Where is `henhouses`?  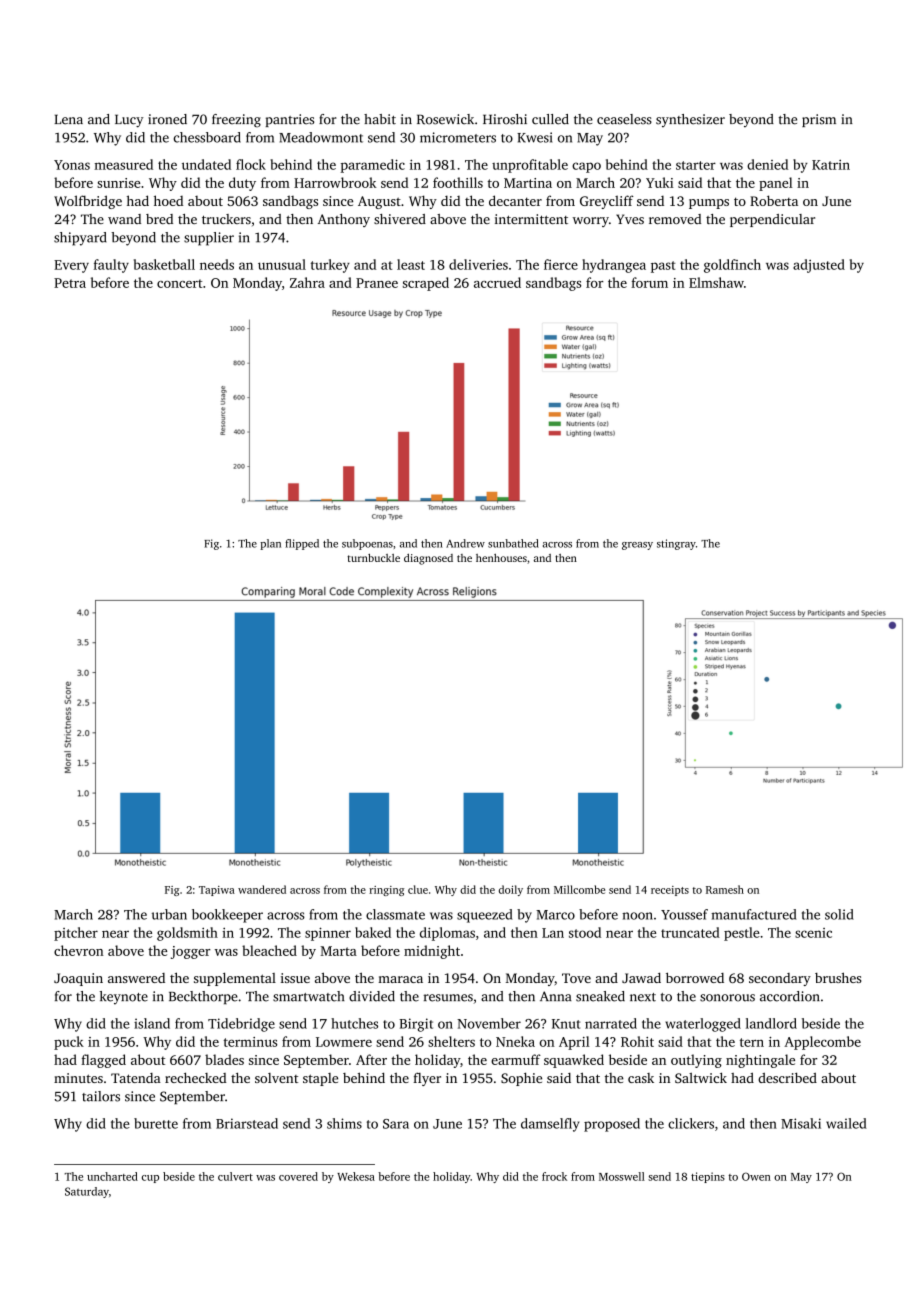
henhouses is located at coordinates (501, 558).
